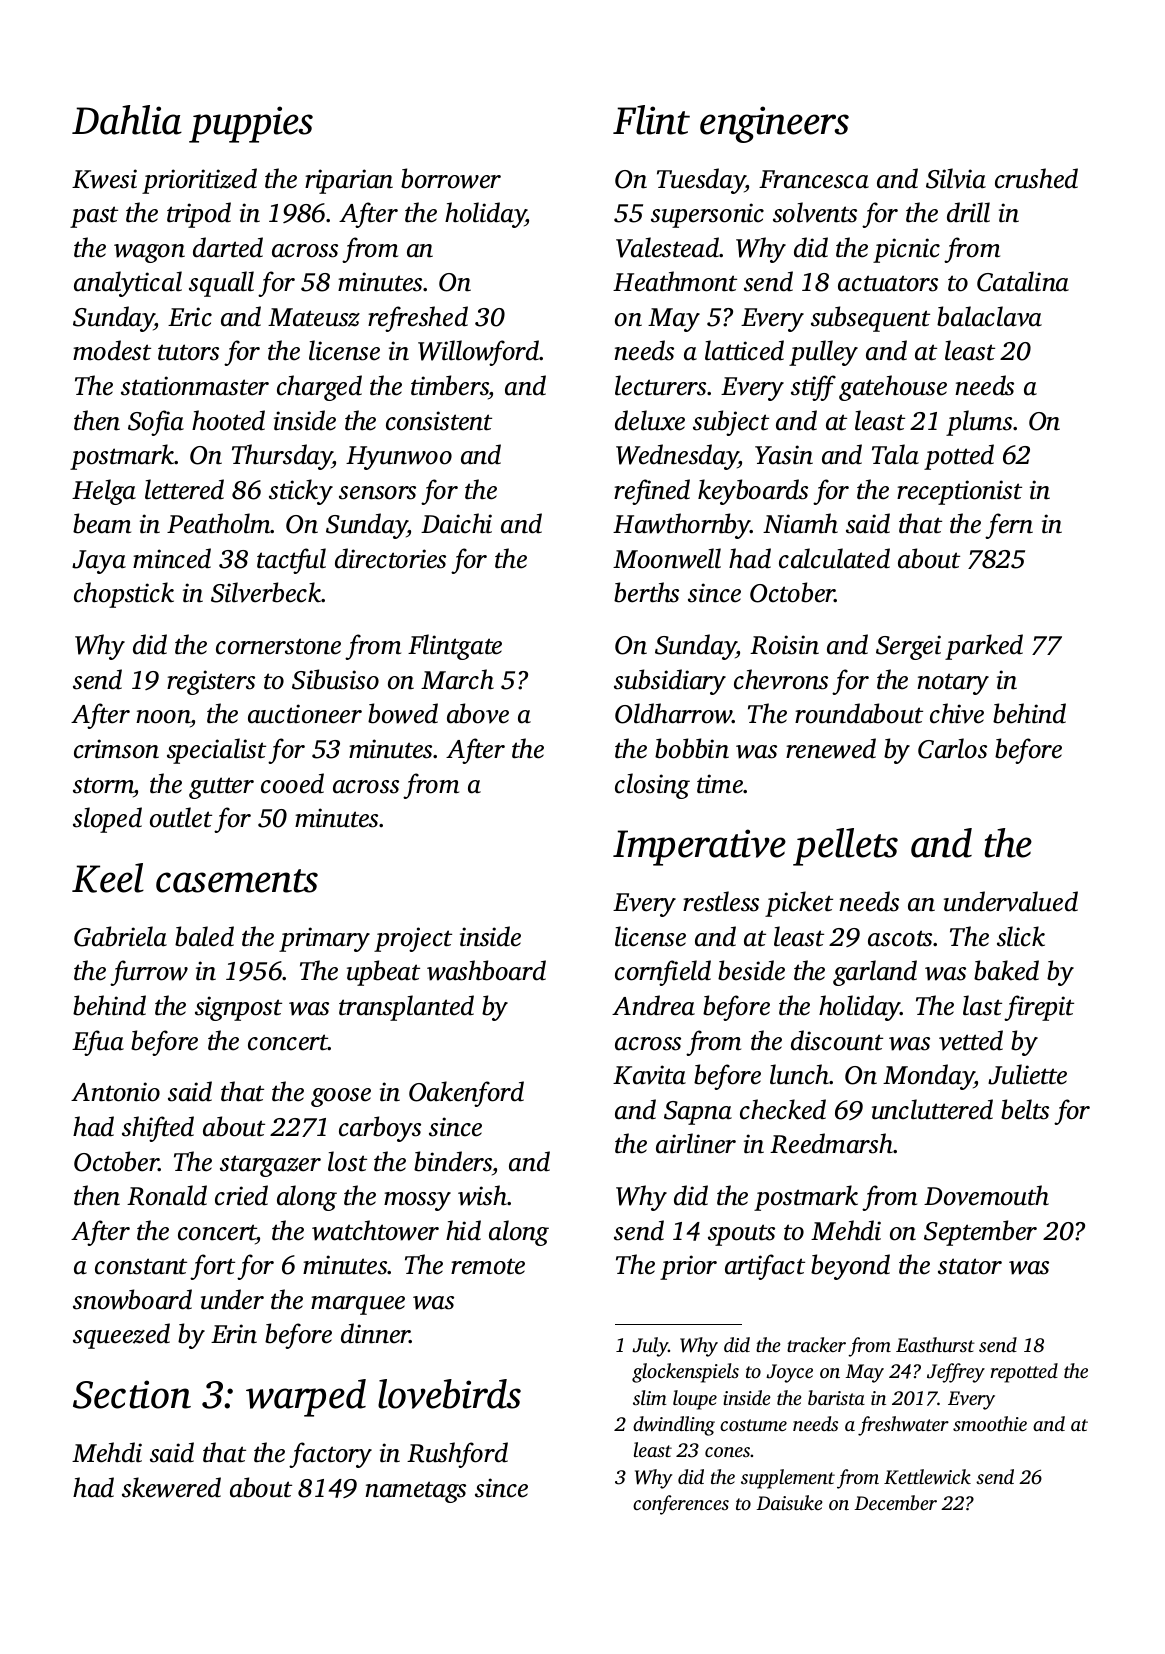  What do you see at coordinates (663, 973) in the screenshot?
I see `cornfield` at bounding box center [663, 973].
